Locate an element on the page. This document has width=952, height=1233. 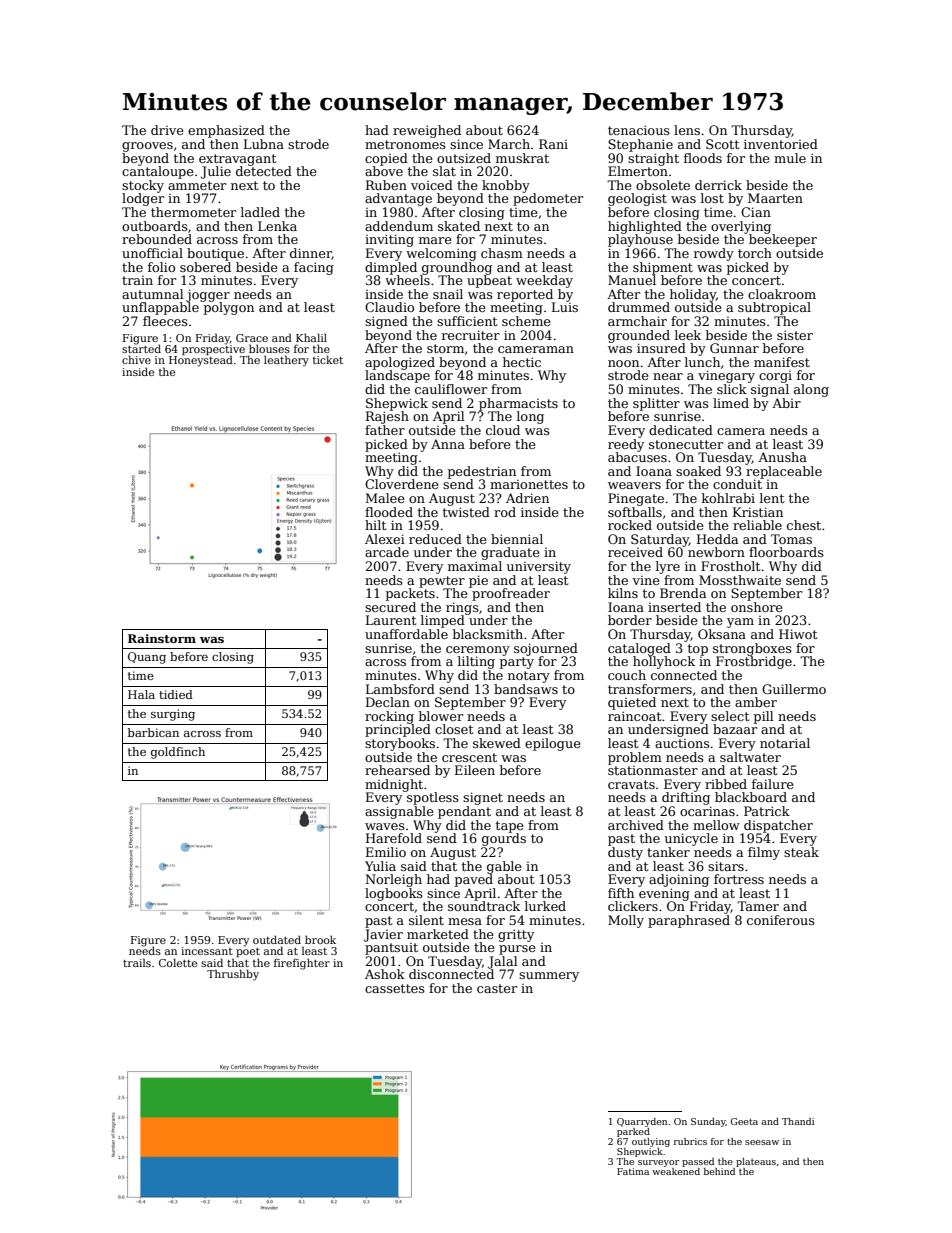
ticket is located at coordinates (328, 359).
